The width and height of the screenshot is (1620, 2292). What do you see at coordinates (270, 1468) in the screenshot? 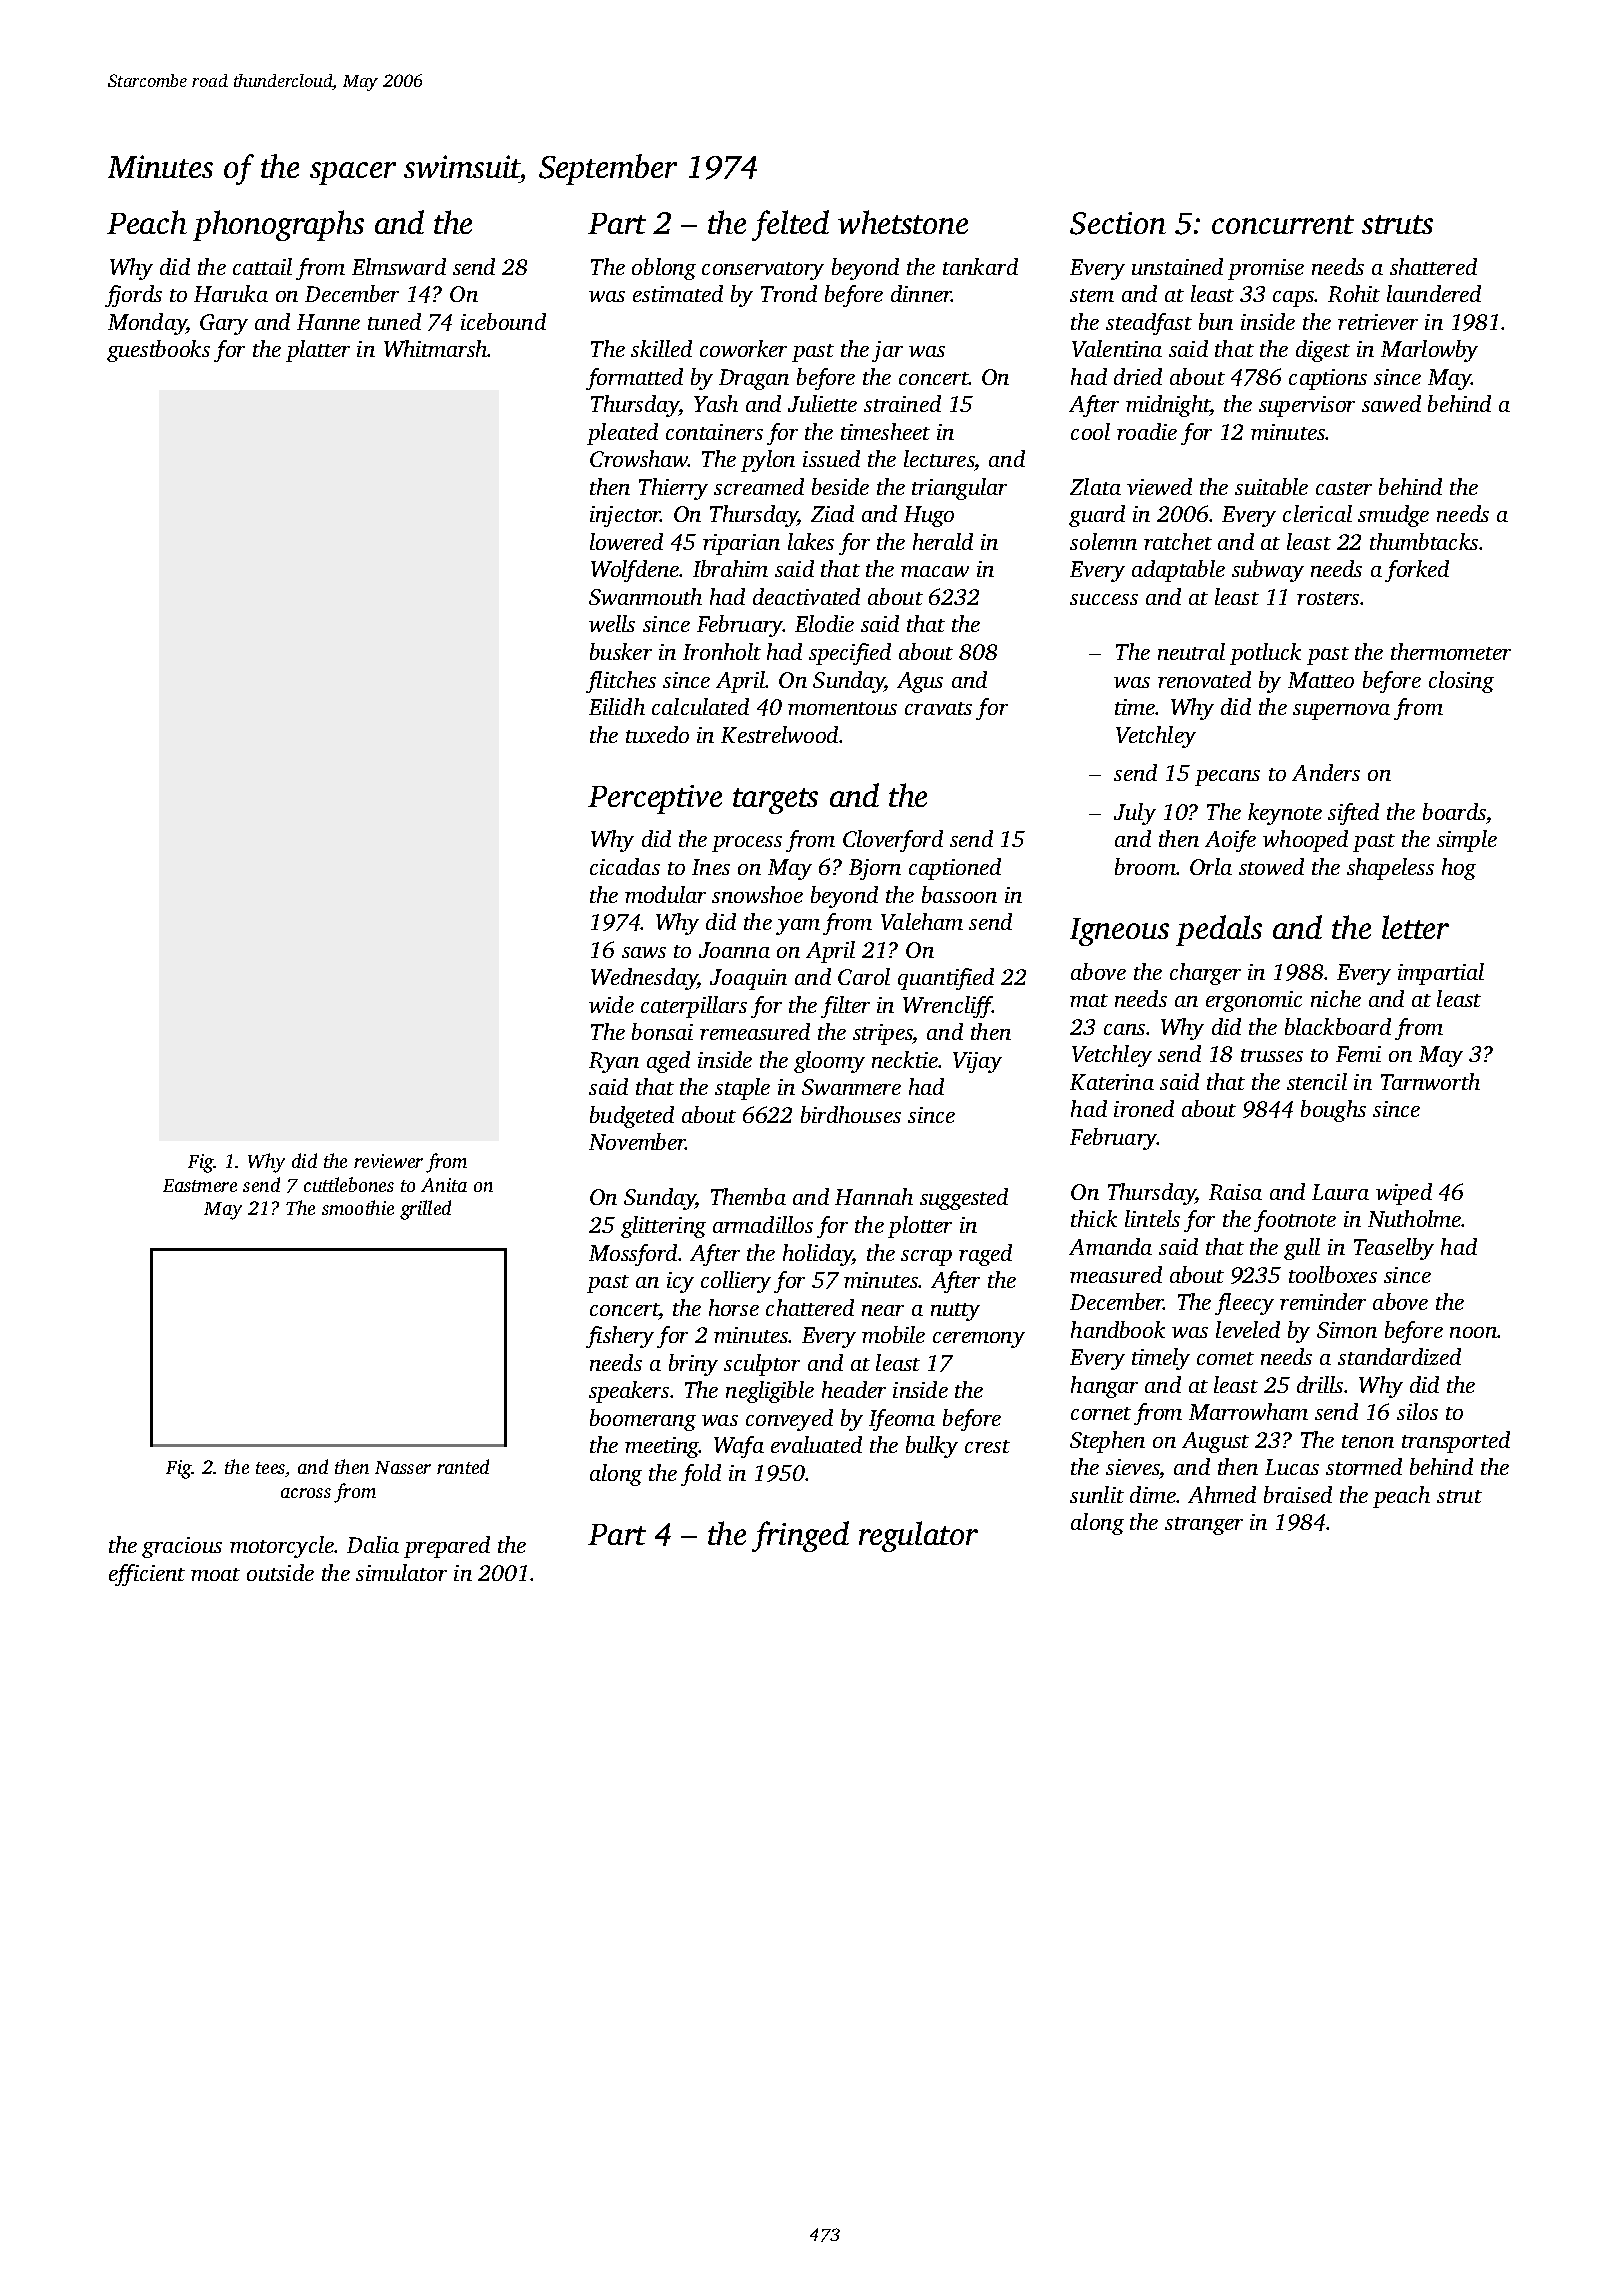
I see `tees` at bounding box center [270, 1468].
